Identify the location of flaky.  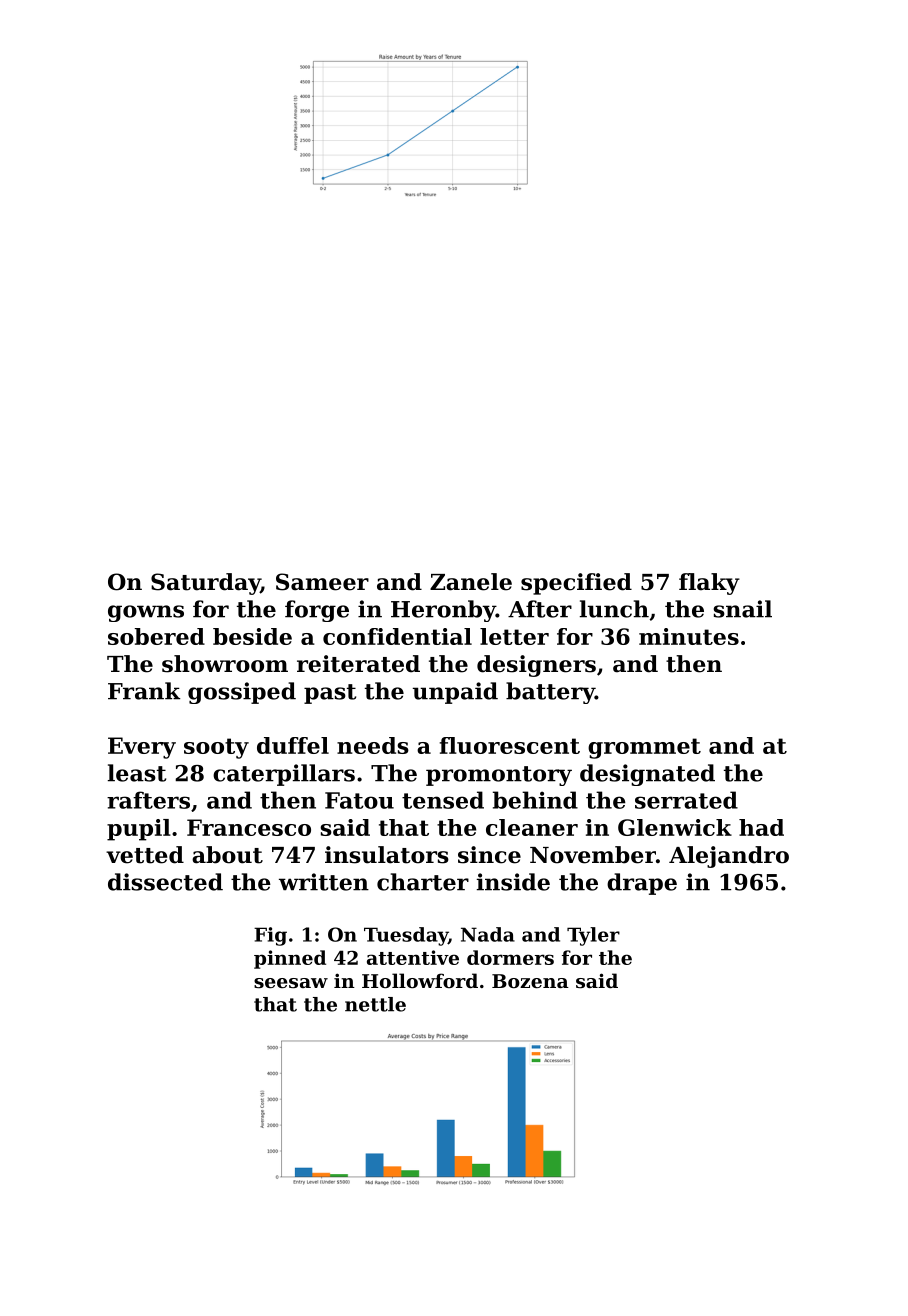
(709, 584).
